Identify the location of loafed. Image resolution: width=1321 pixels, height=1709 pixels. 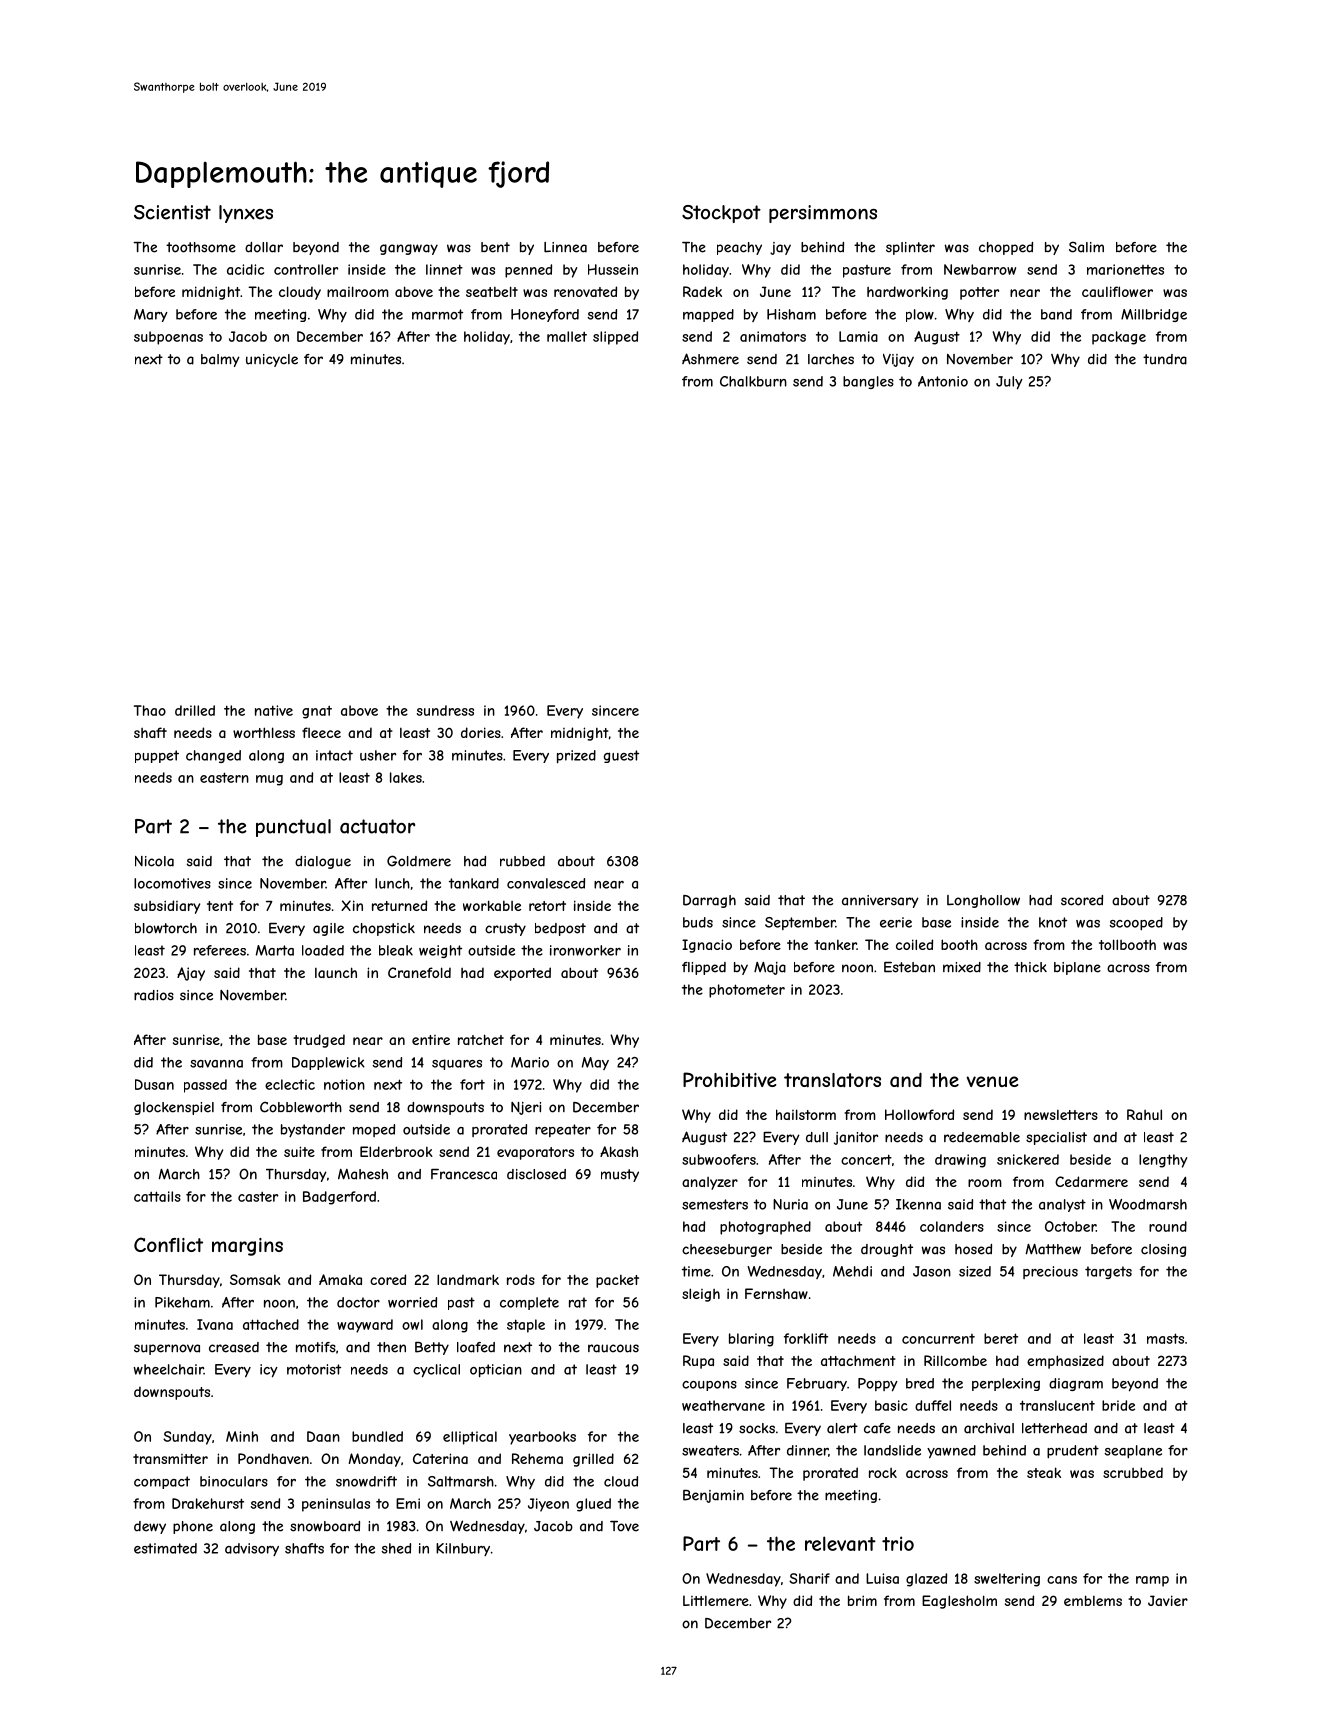
(476, 1347).
